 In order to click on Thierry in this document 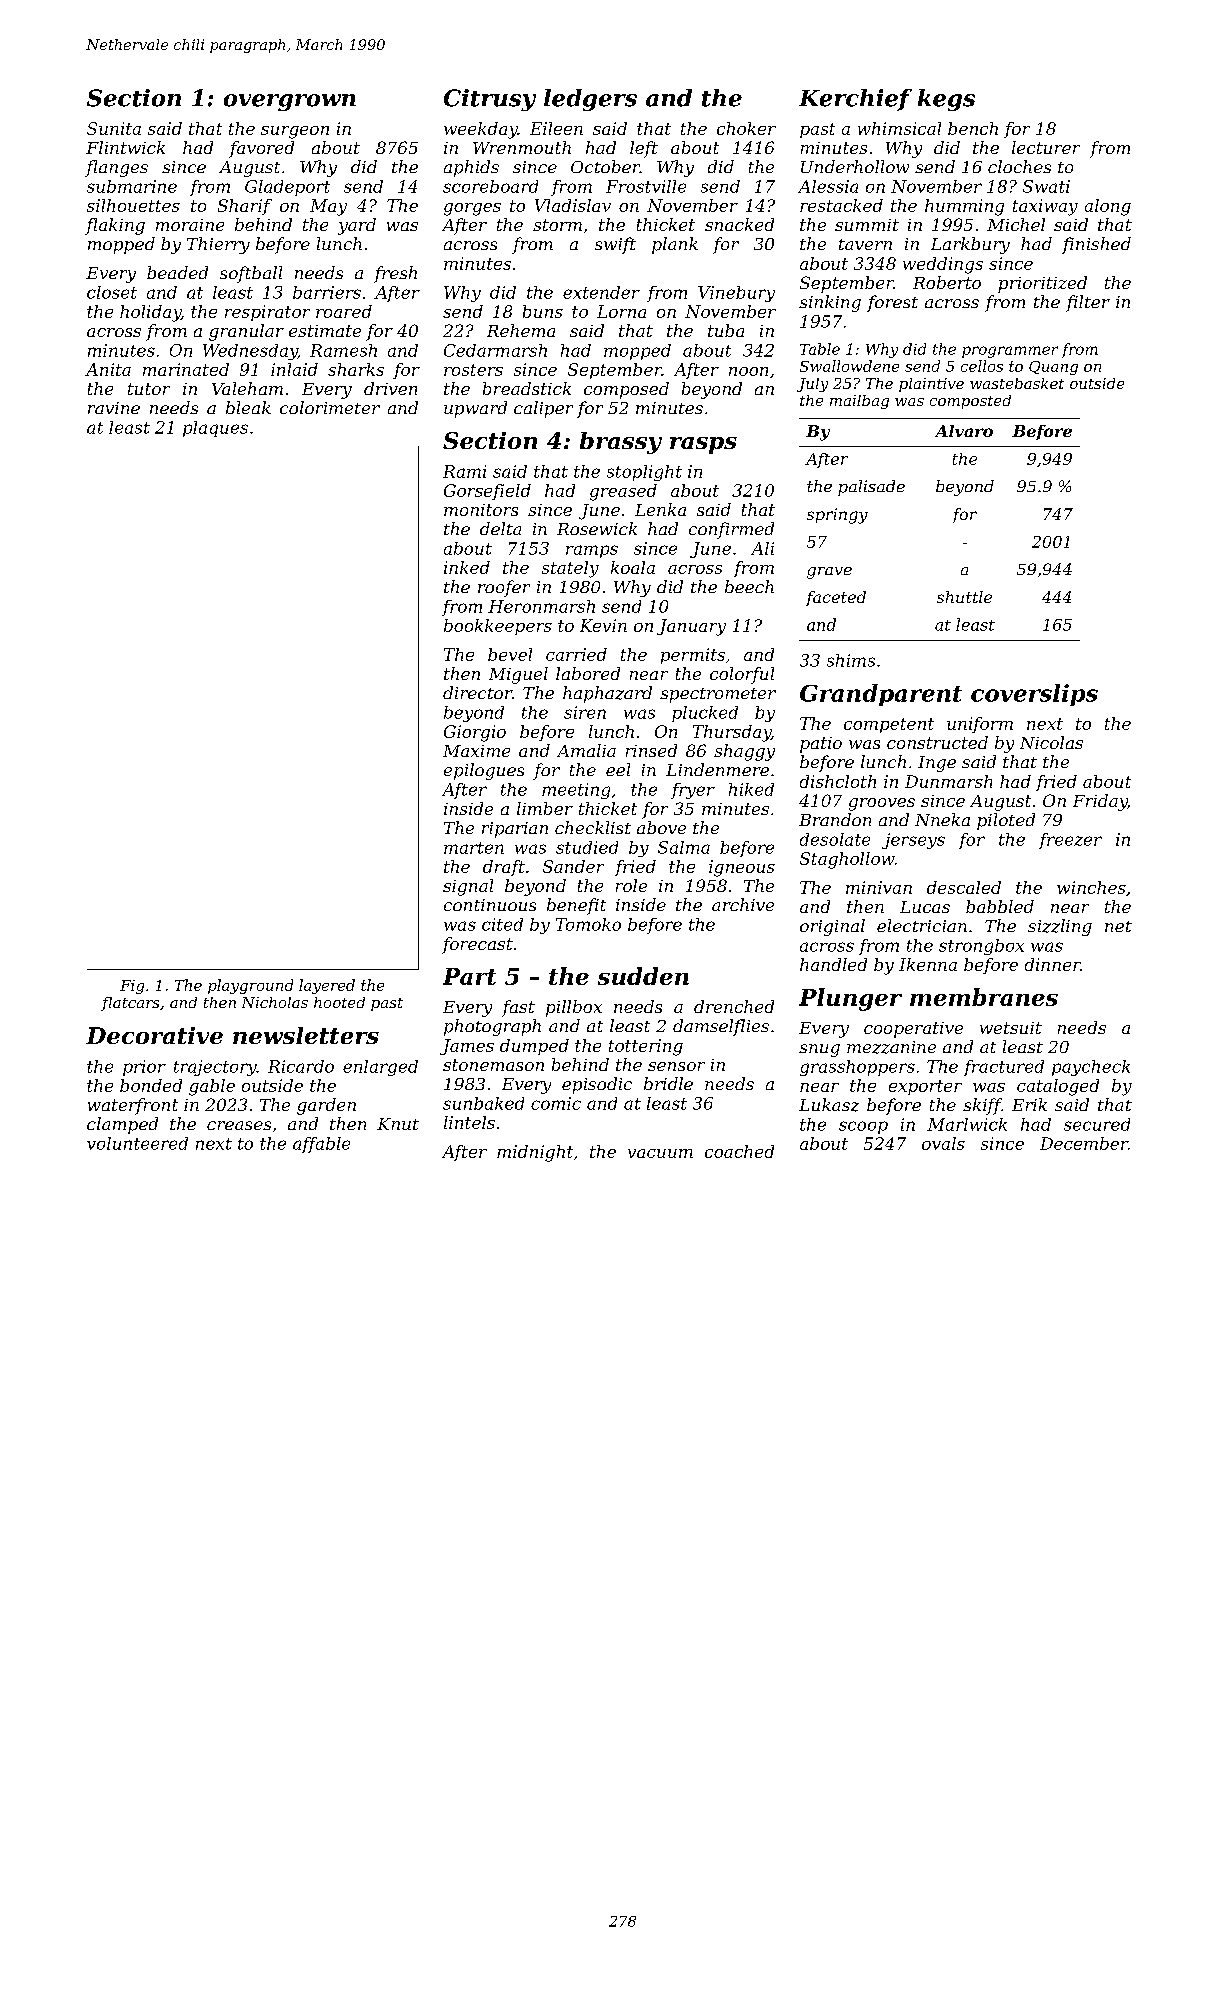, I will do `click(218, 245)`.
